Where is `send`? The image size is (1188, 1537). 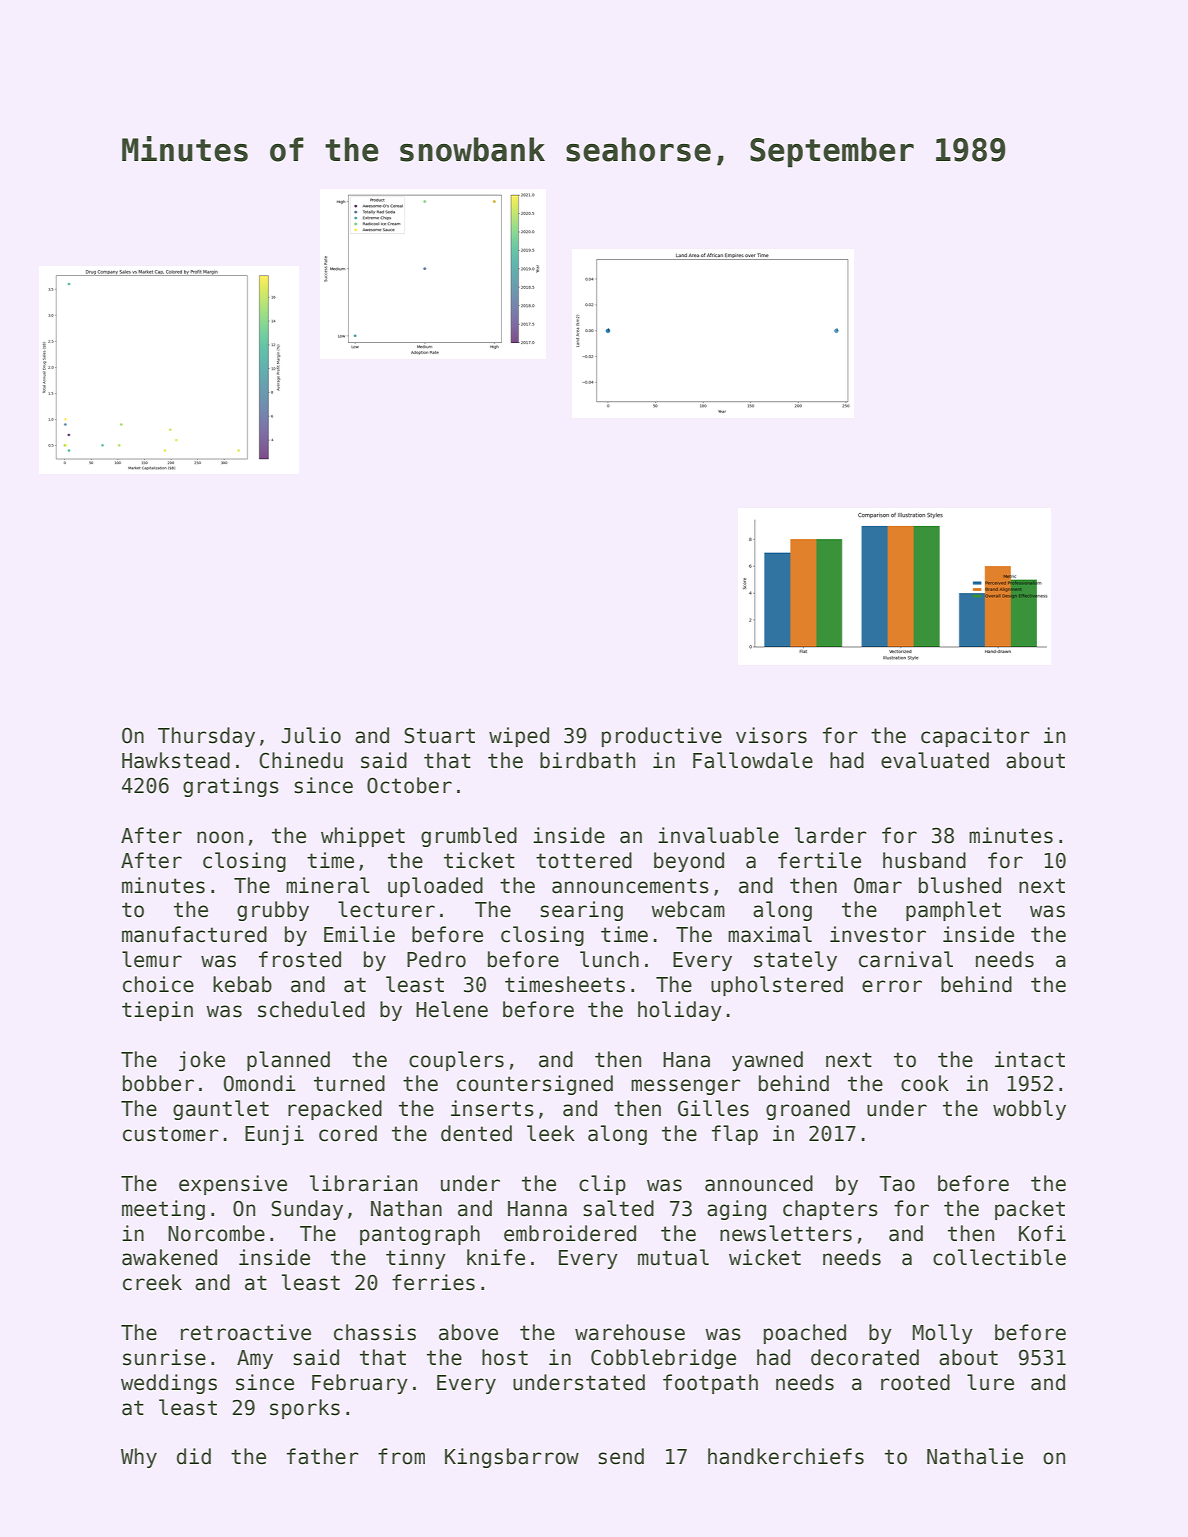
send is located at coordinates (621, 1456).
